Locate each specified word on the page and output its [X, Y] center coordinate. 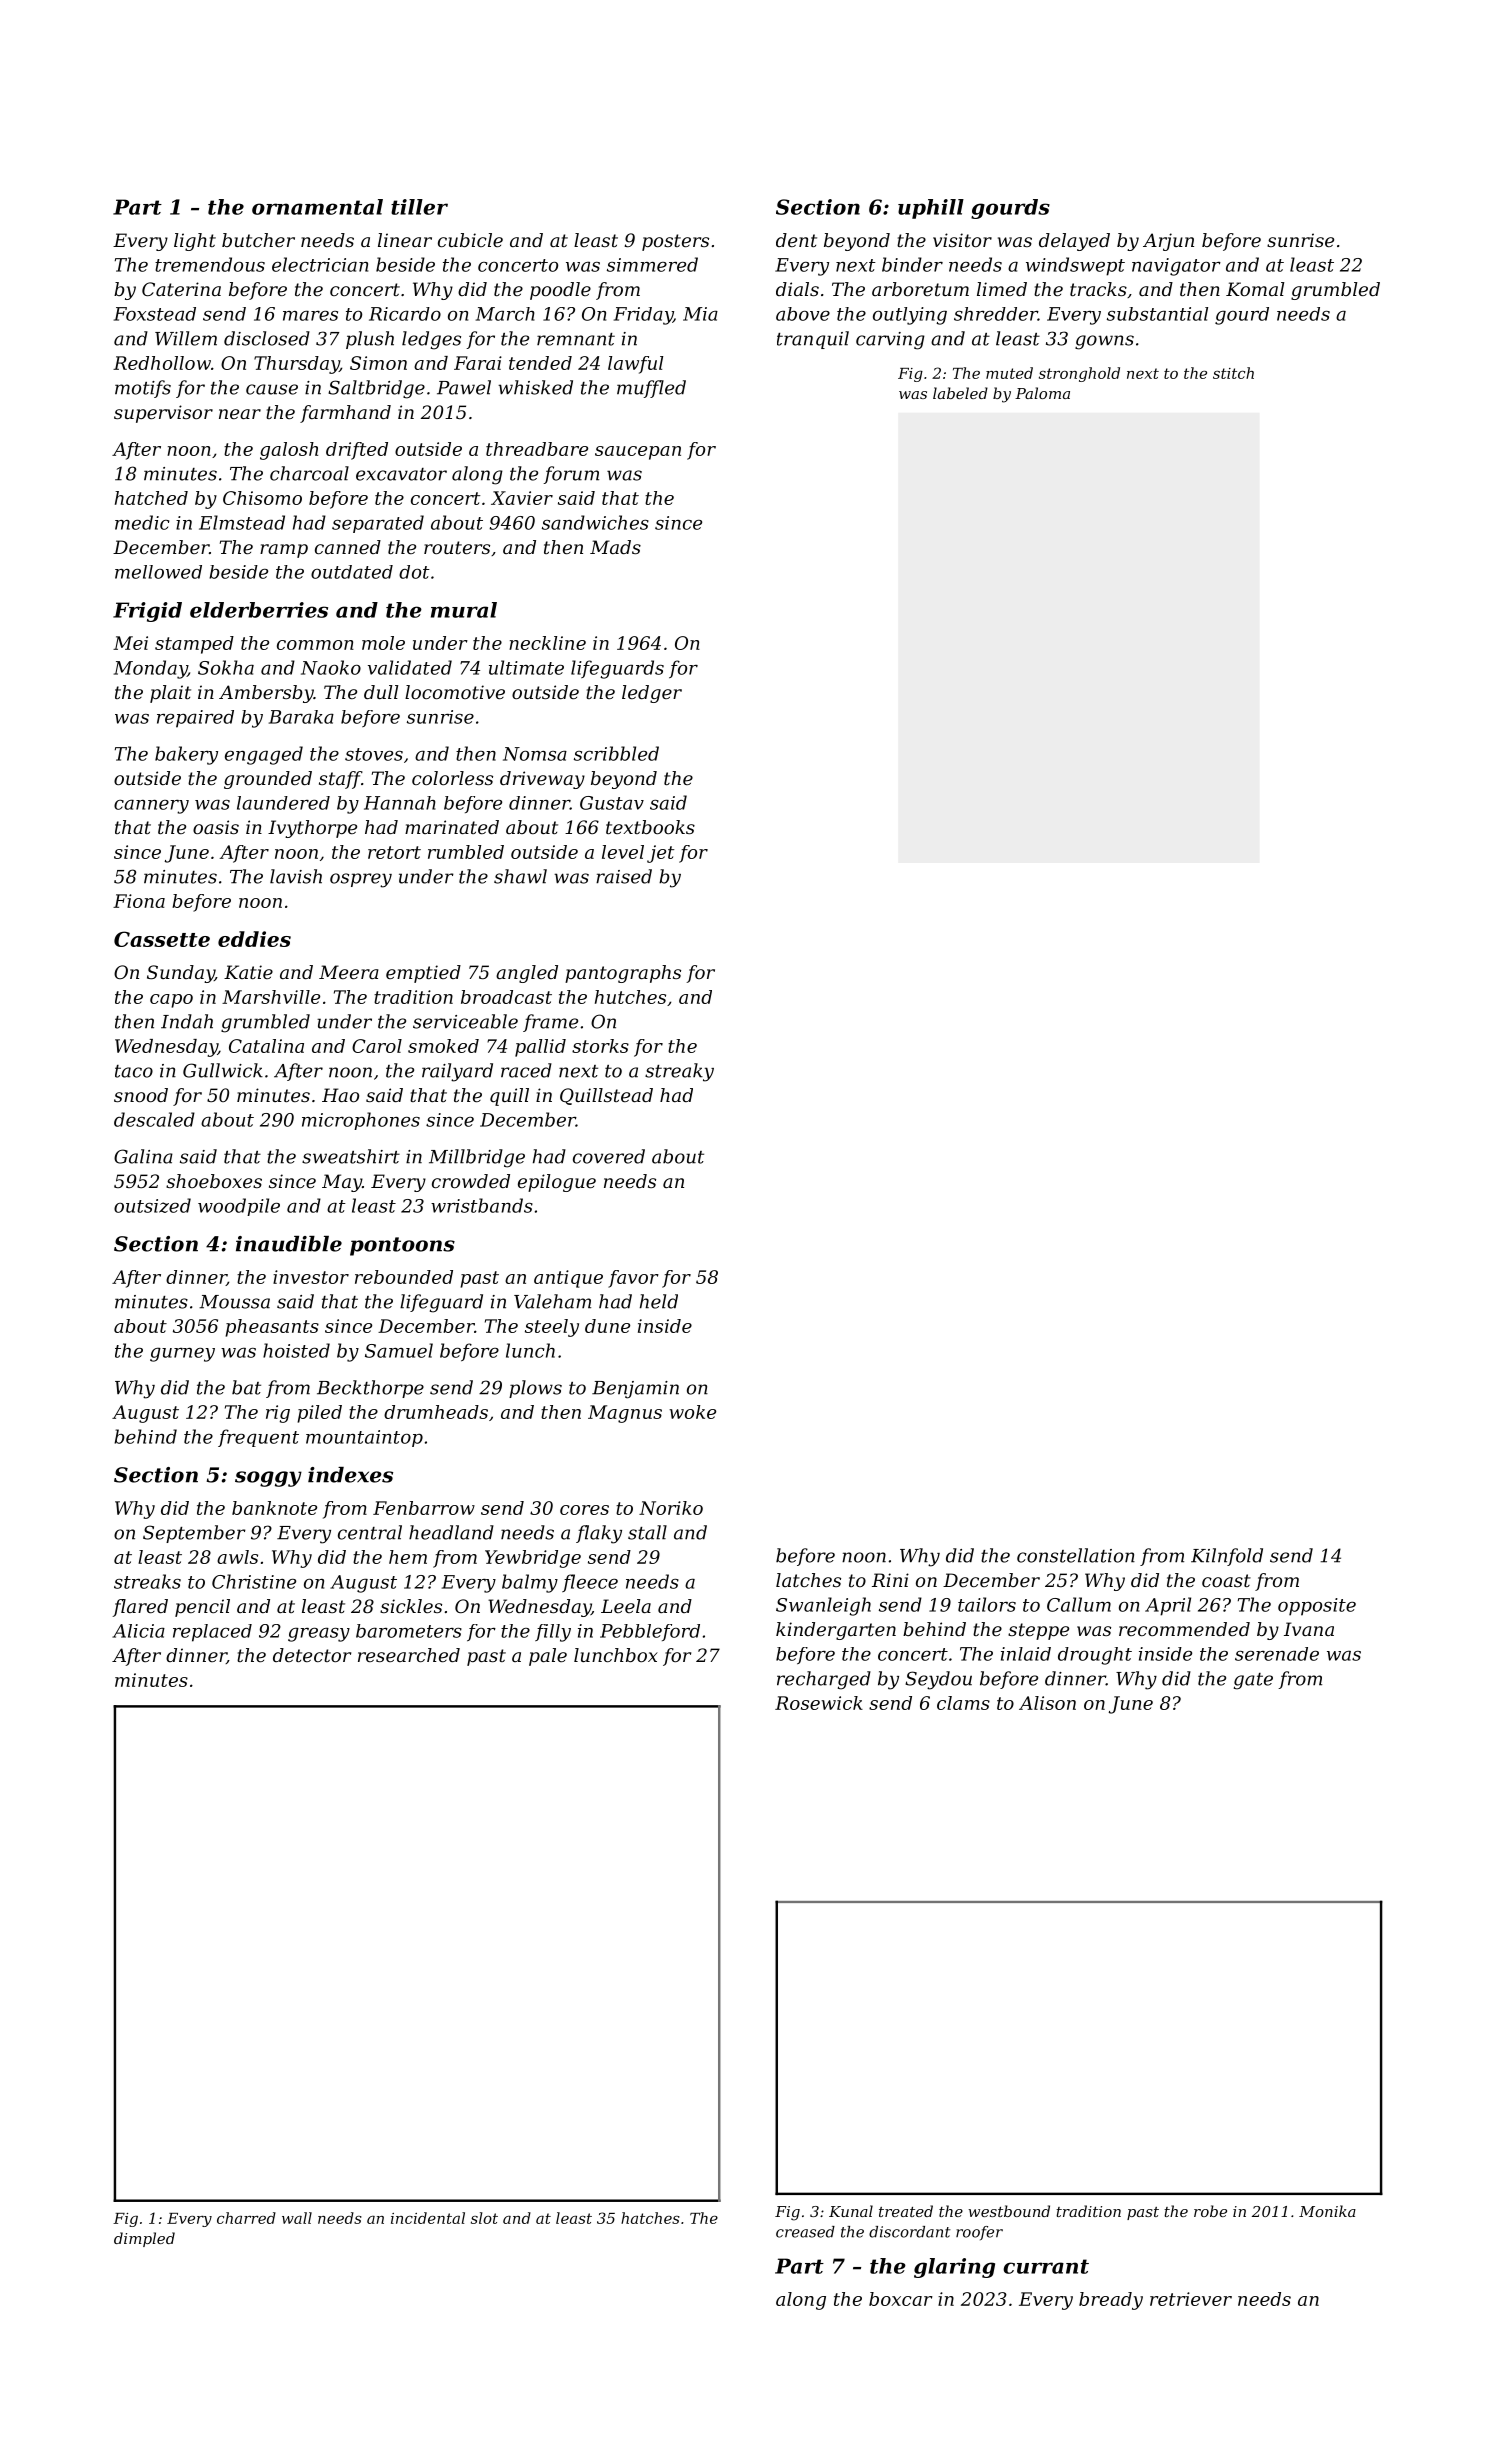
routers [457, 547]
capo [171, 1001]
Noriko [671, 1508]
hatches [650, 2218]
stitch [1233, 373]
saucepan [638, 453]
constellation [1076, 1555]
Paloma [1042, 393]
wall [297, 2218]
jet [660, 854]
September [194, 1534]
